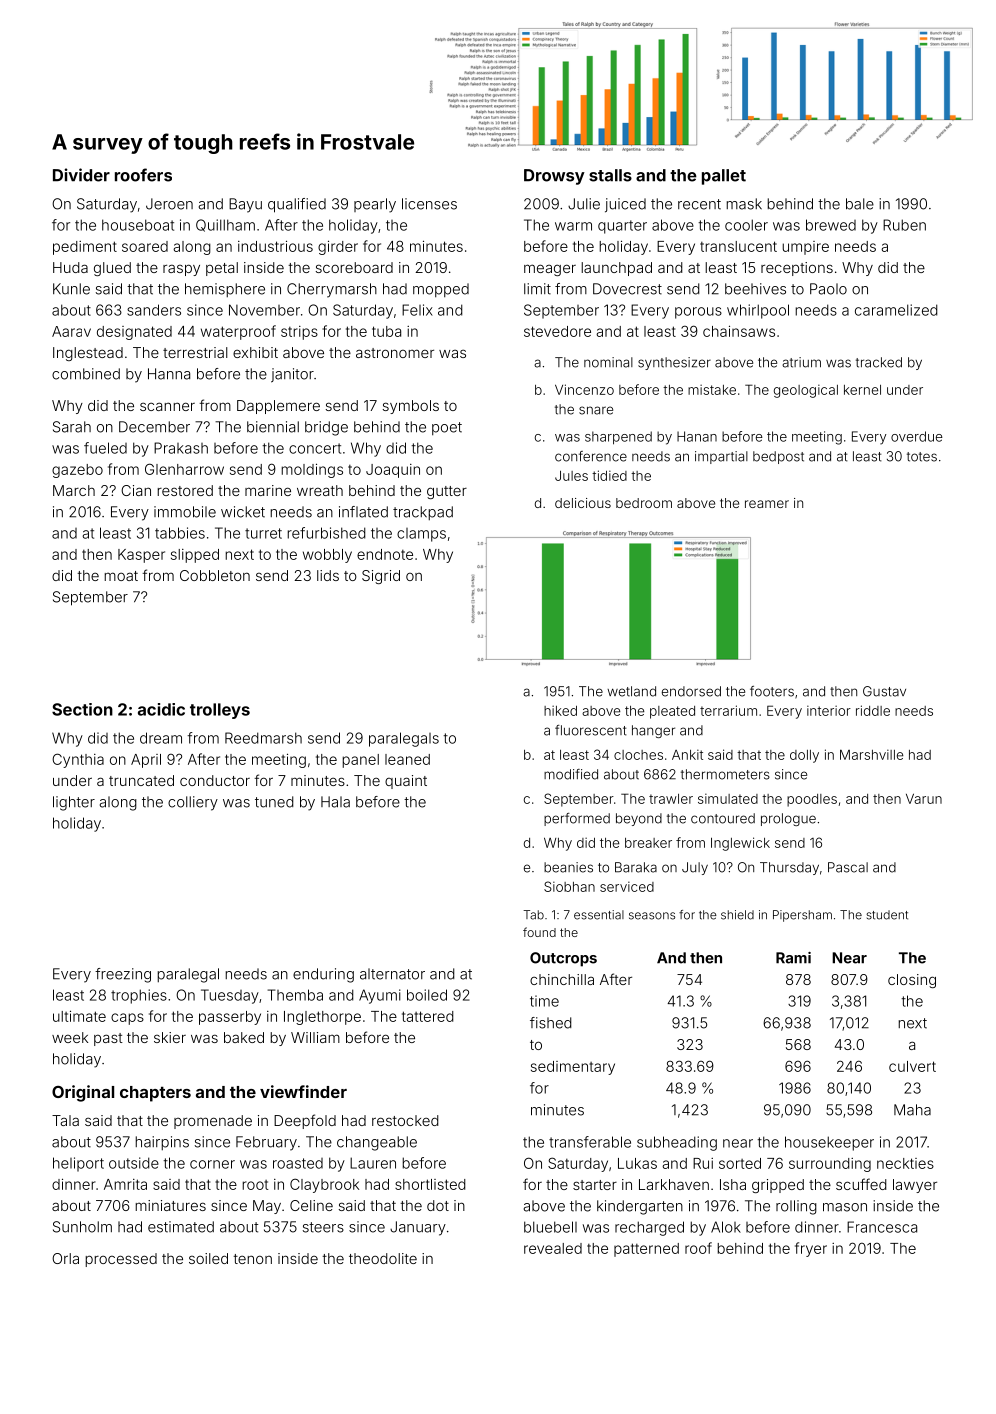  I want to click on geological, so click(806, 391).
